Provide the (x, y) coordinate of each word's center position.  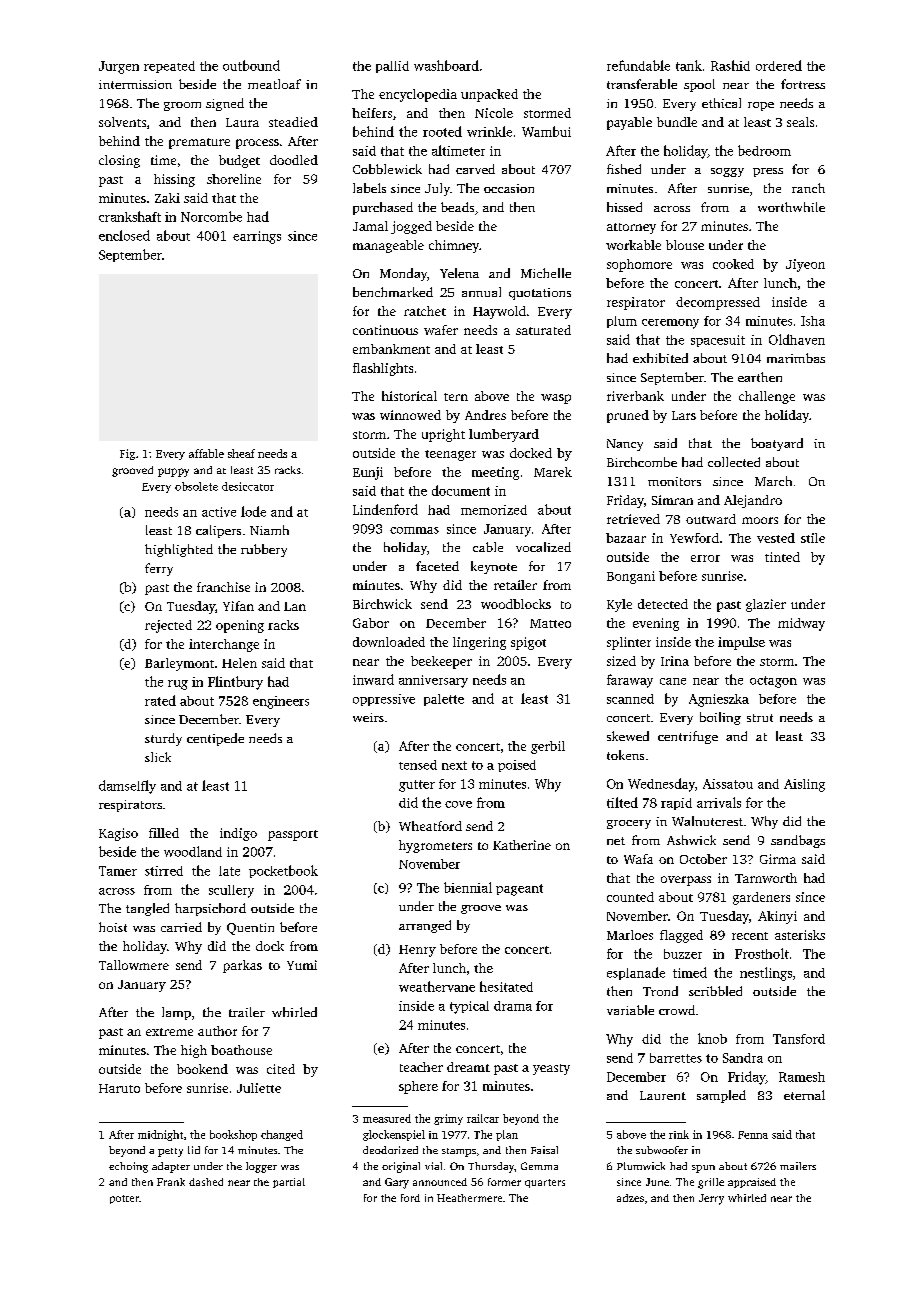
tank (689, 65)
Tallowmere (134, 965)
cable (488, 547)
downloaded (389, 642)
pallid (392, 67)
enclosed (124, 235)
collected (734, 462)
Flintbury (235, 683)
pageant (519, 890)
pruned (628, 416)
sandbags (798, 841)
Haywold (499, 312)
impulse (741, 643)
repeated (169, 67)
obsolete (196, 486)
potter (124, 1199)
